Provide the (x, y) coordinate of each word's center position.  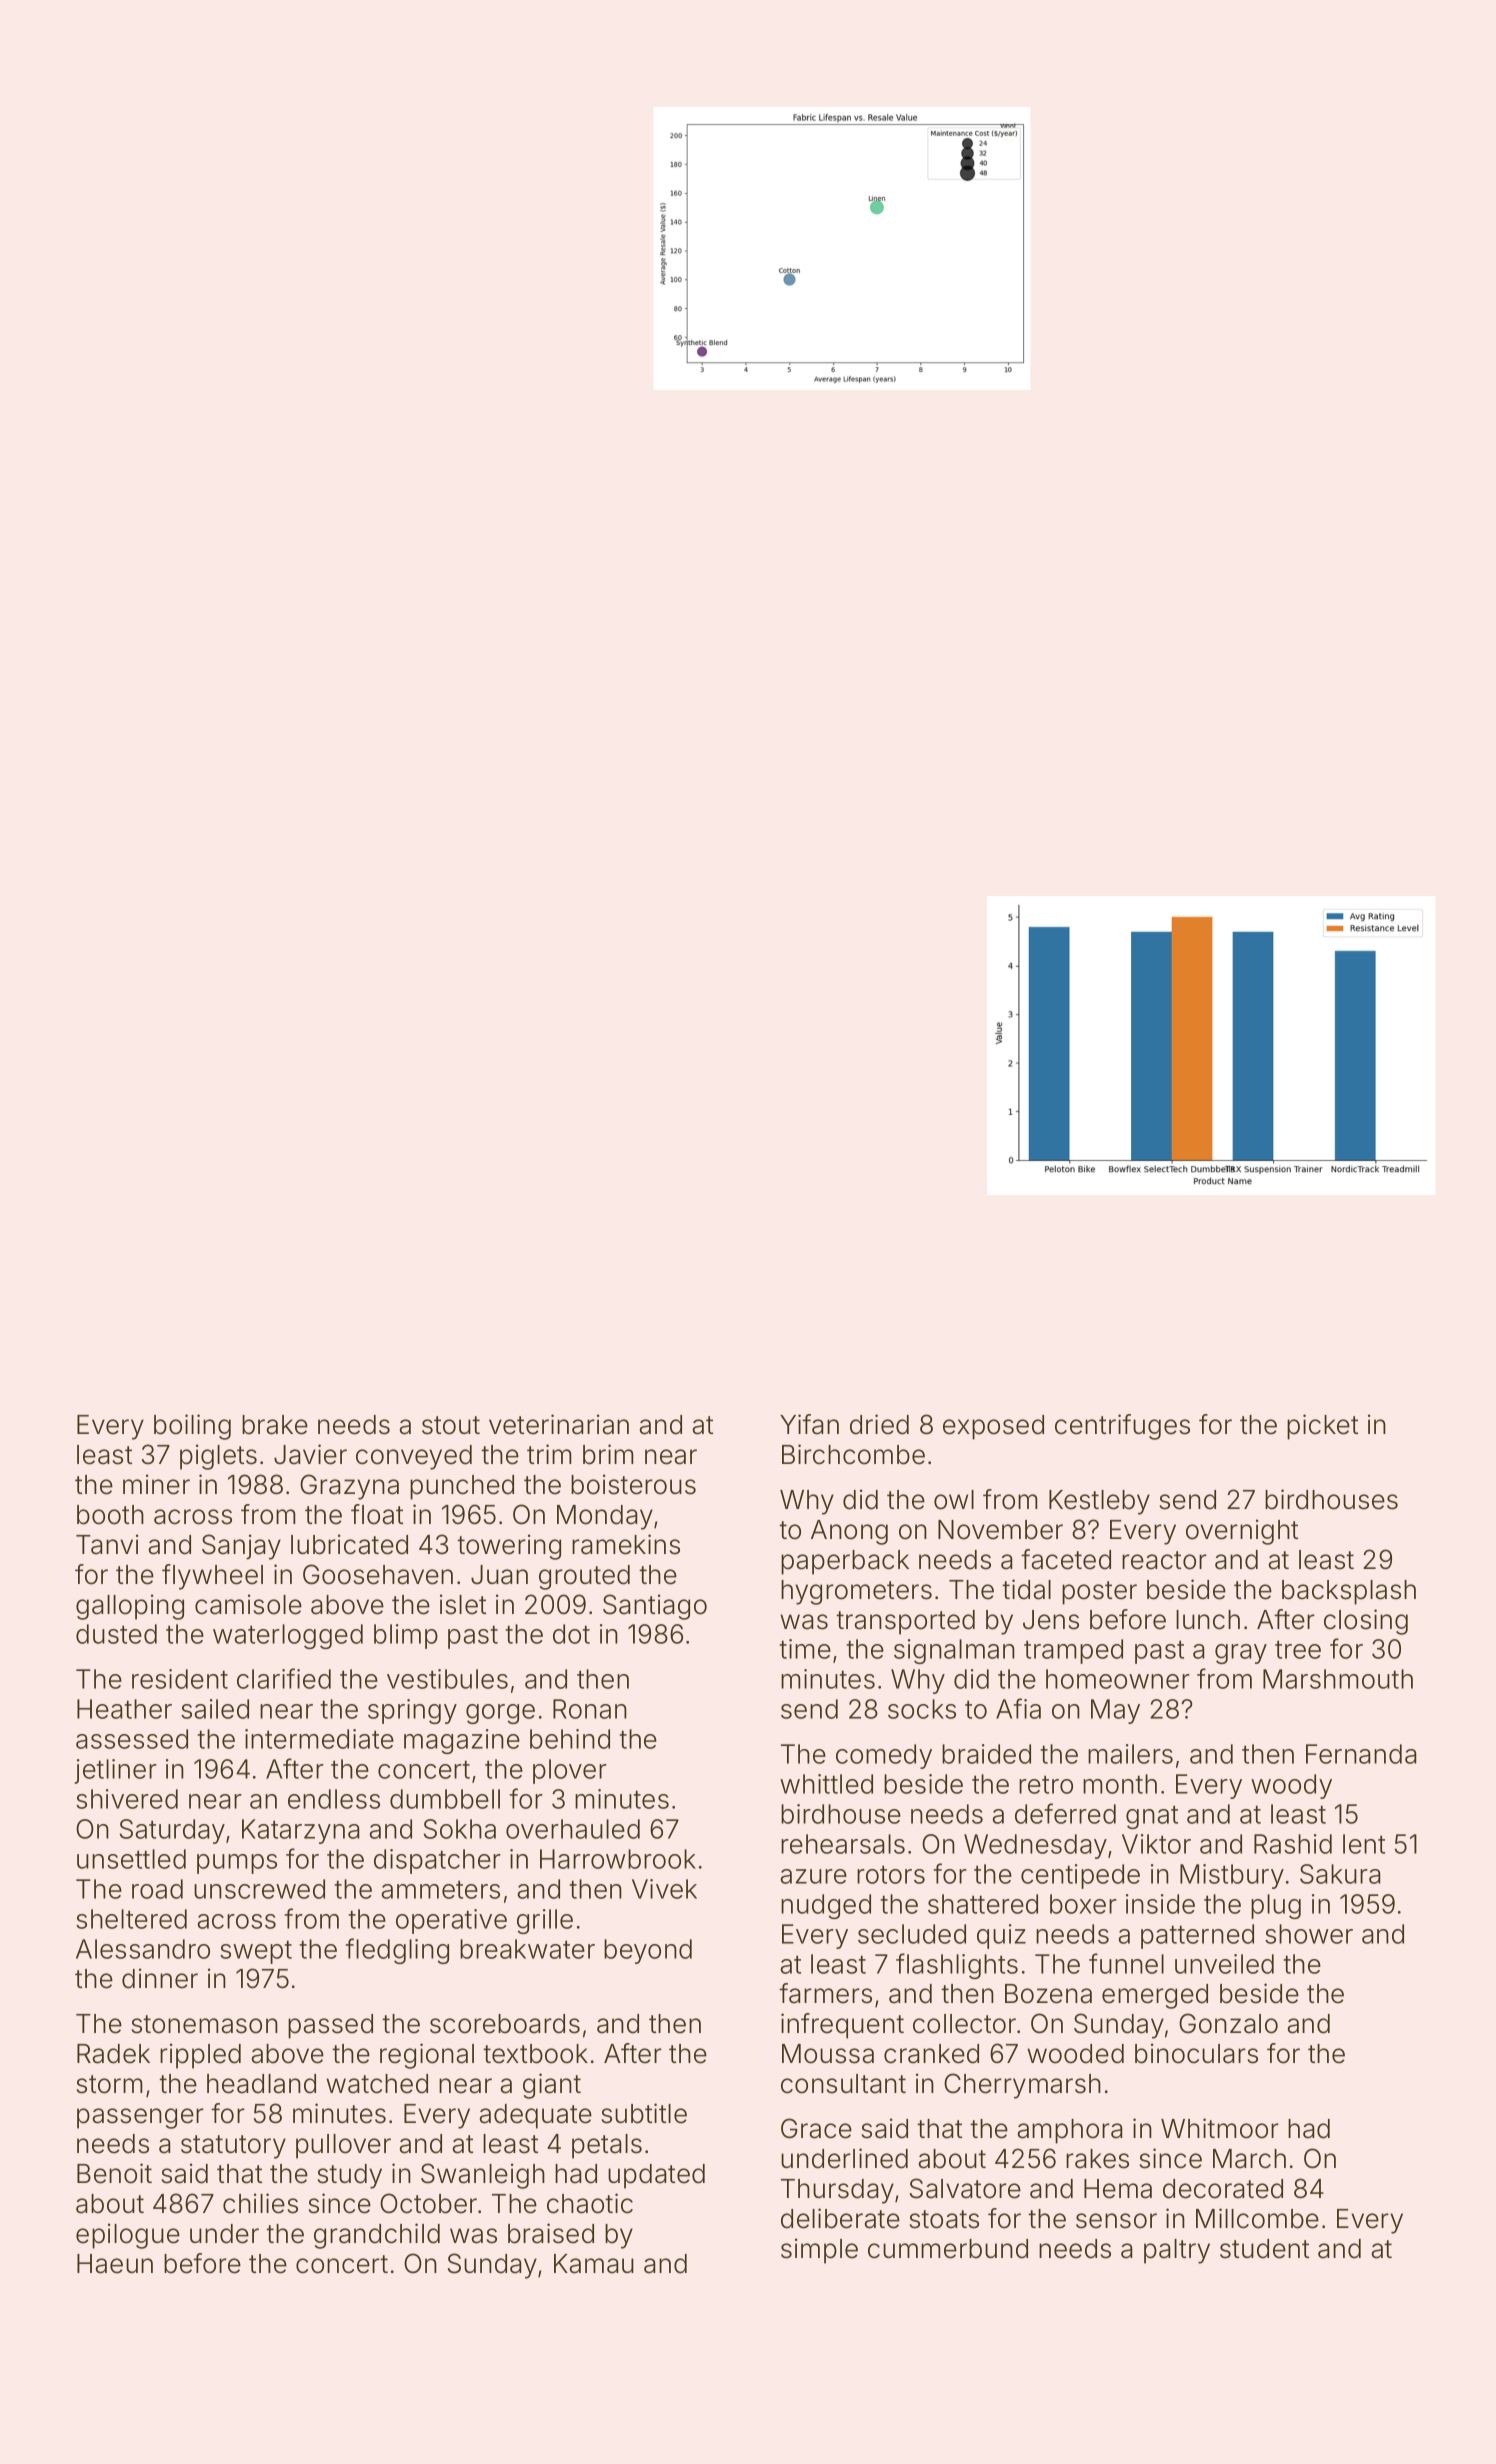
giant (552, 2086)
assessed (132, 1739)
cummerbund (948, 2249)
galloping (130, 1607)
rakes (1097, 2159)
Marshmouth (1338, 1679)
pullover (343, 2146)
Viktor (1156, 1844)
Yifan (809, 1424)
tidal (1026, 1589)
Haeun (115, 2264)
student (1264, 2249)
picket (1322, 1427)
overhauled (573, 1829)
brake (275, 1425)
